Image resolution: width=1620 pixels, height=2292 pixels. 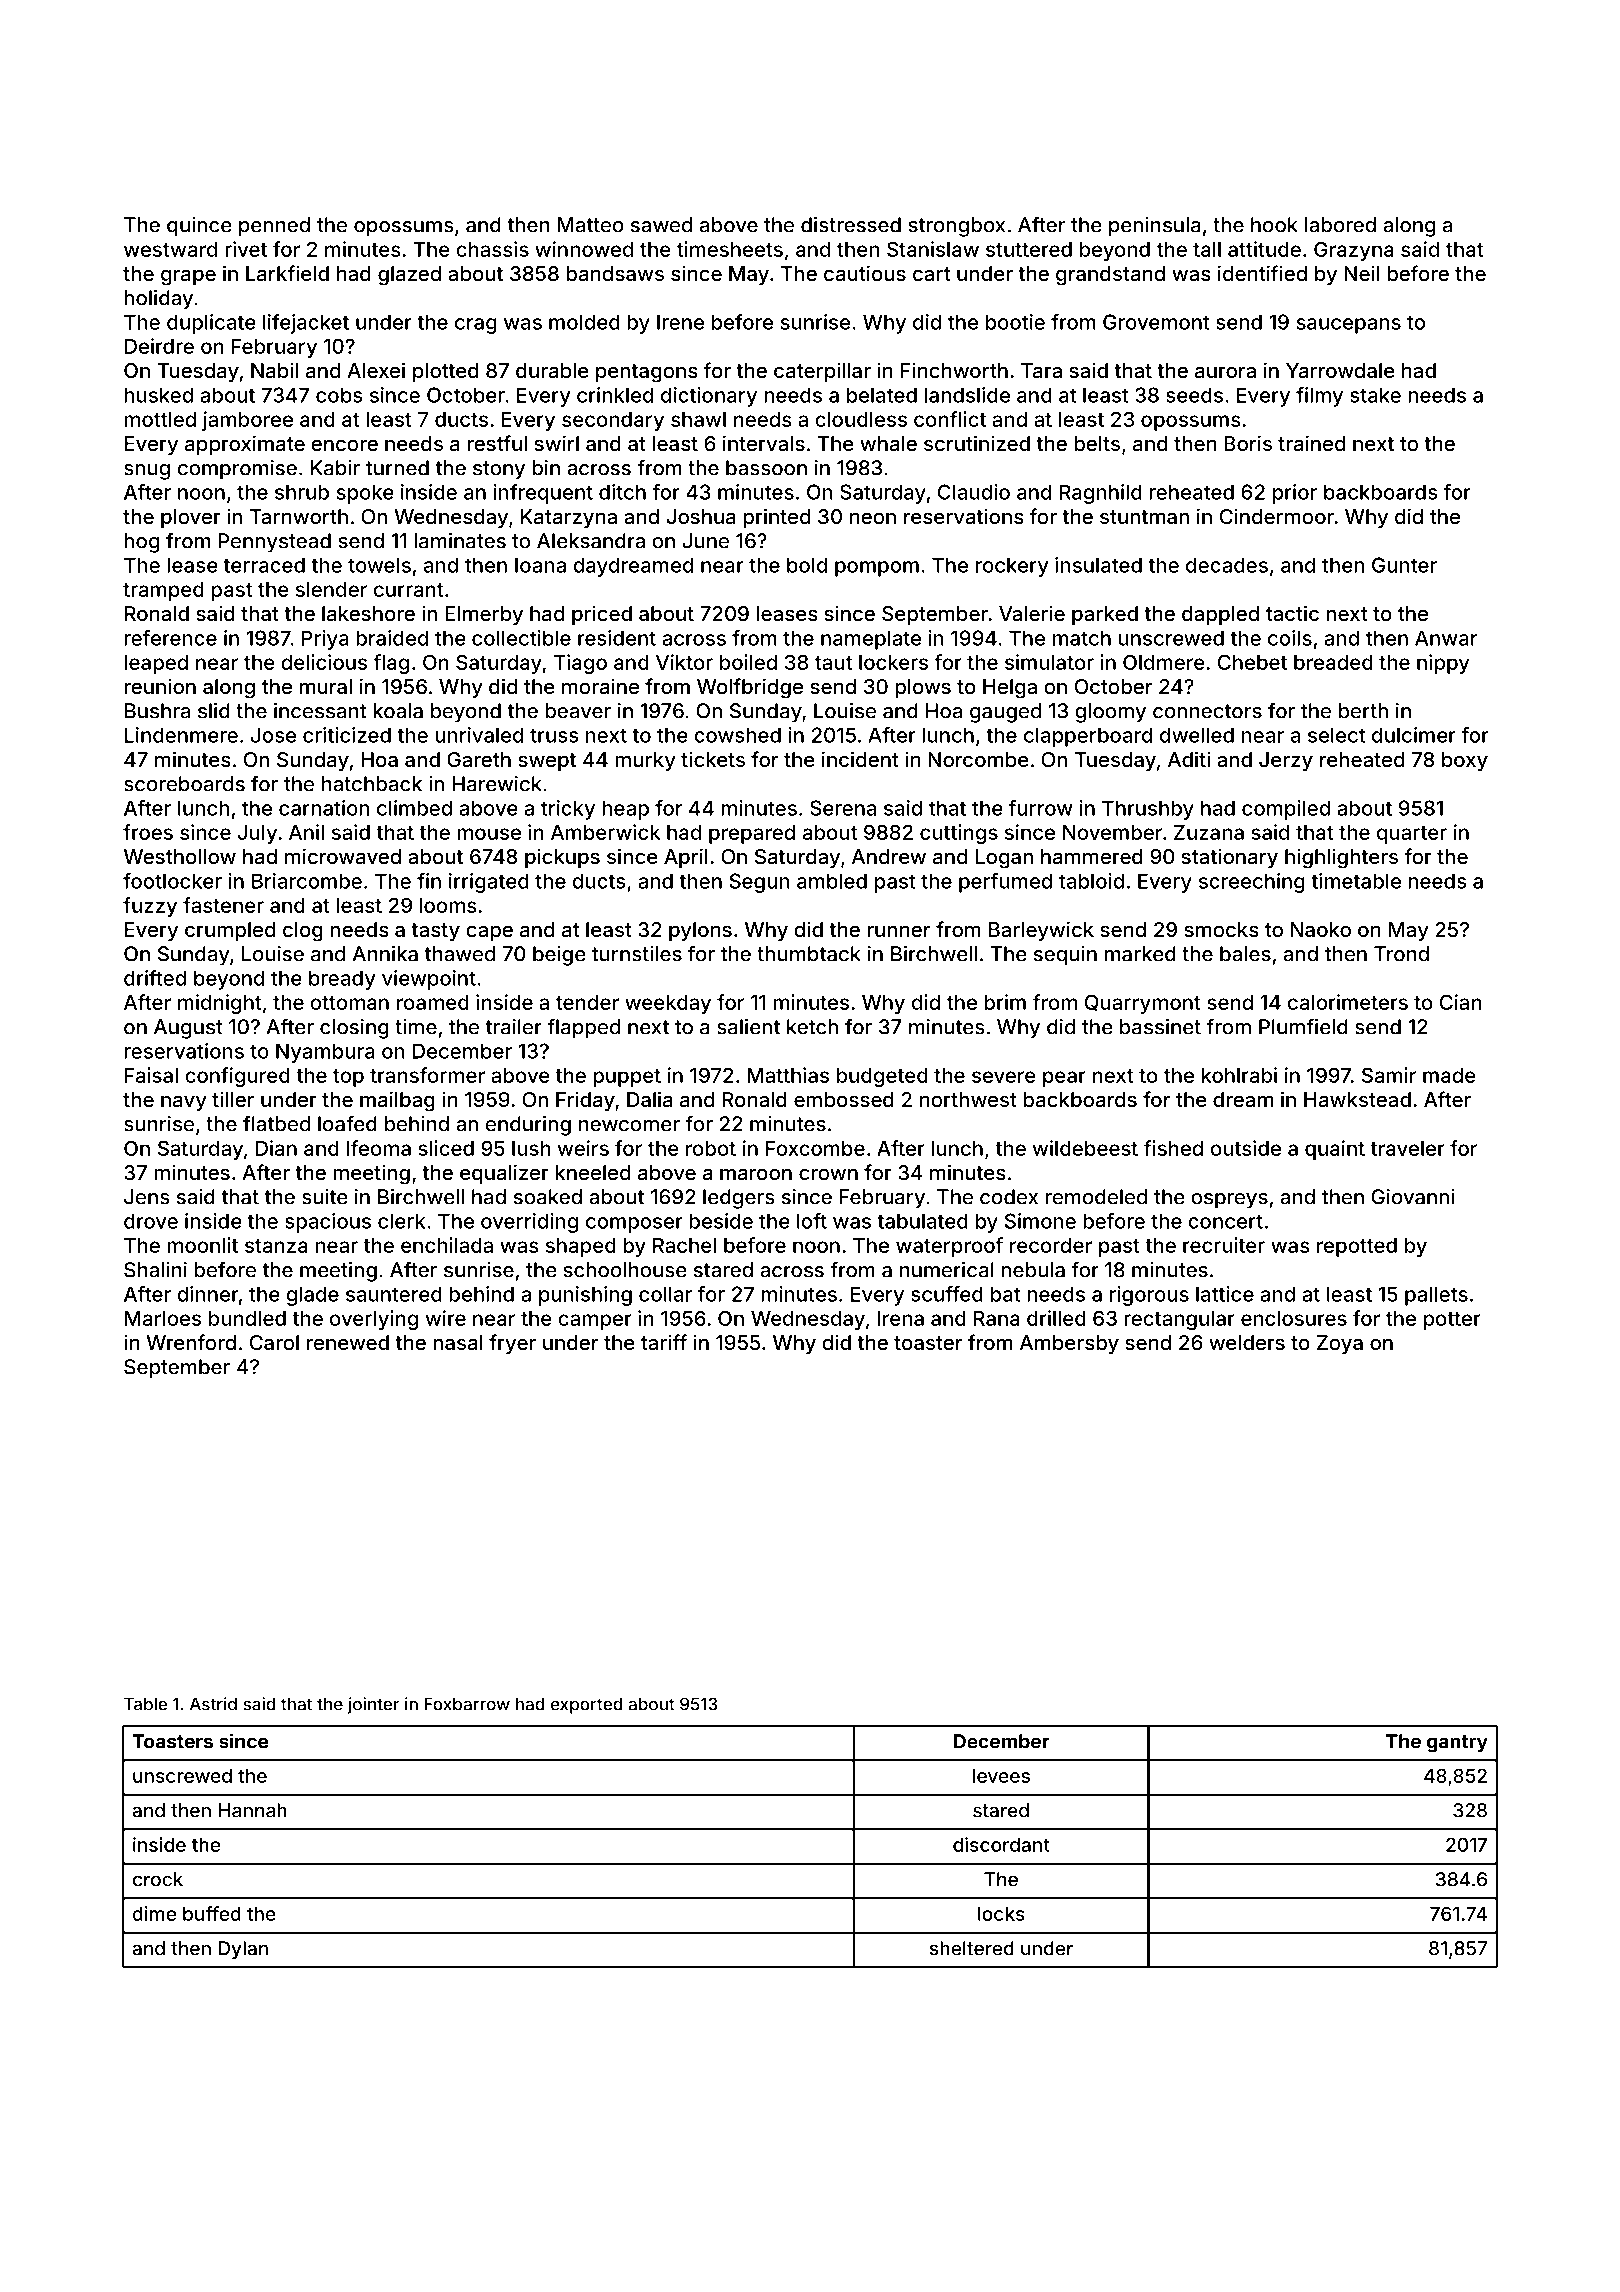 What do you see at coordinates (1173, 1148) in the screenshot?
I see `fished` at bounding box center [1173, 1148].
